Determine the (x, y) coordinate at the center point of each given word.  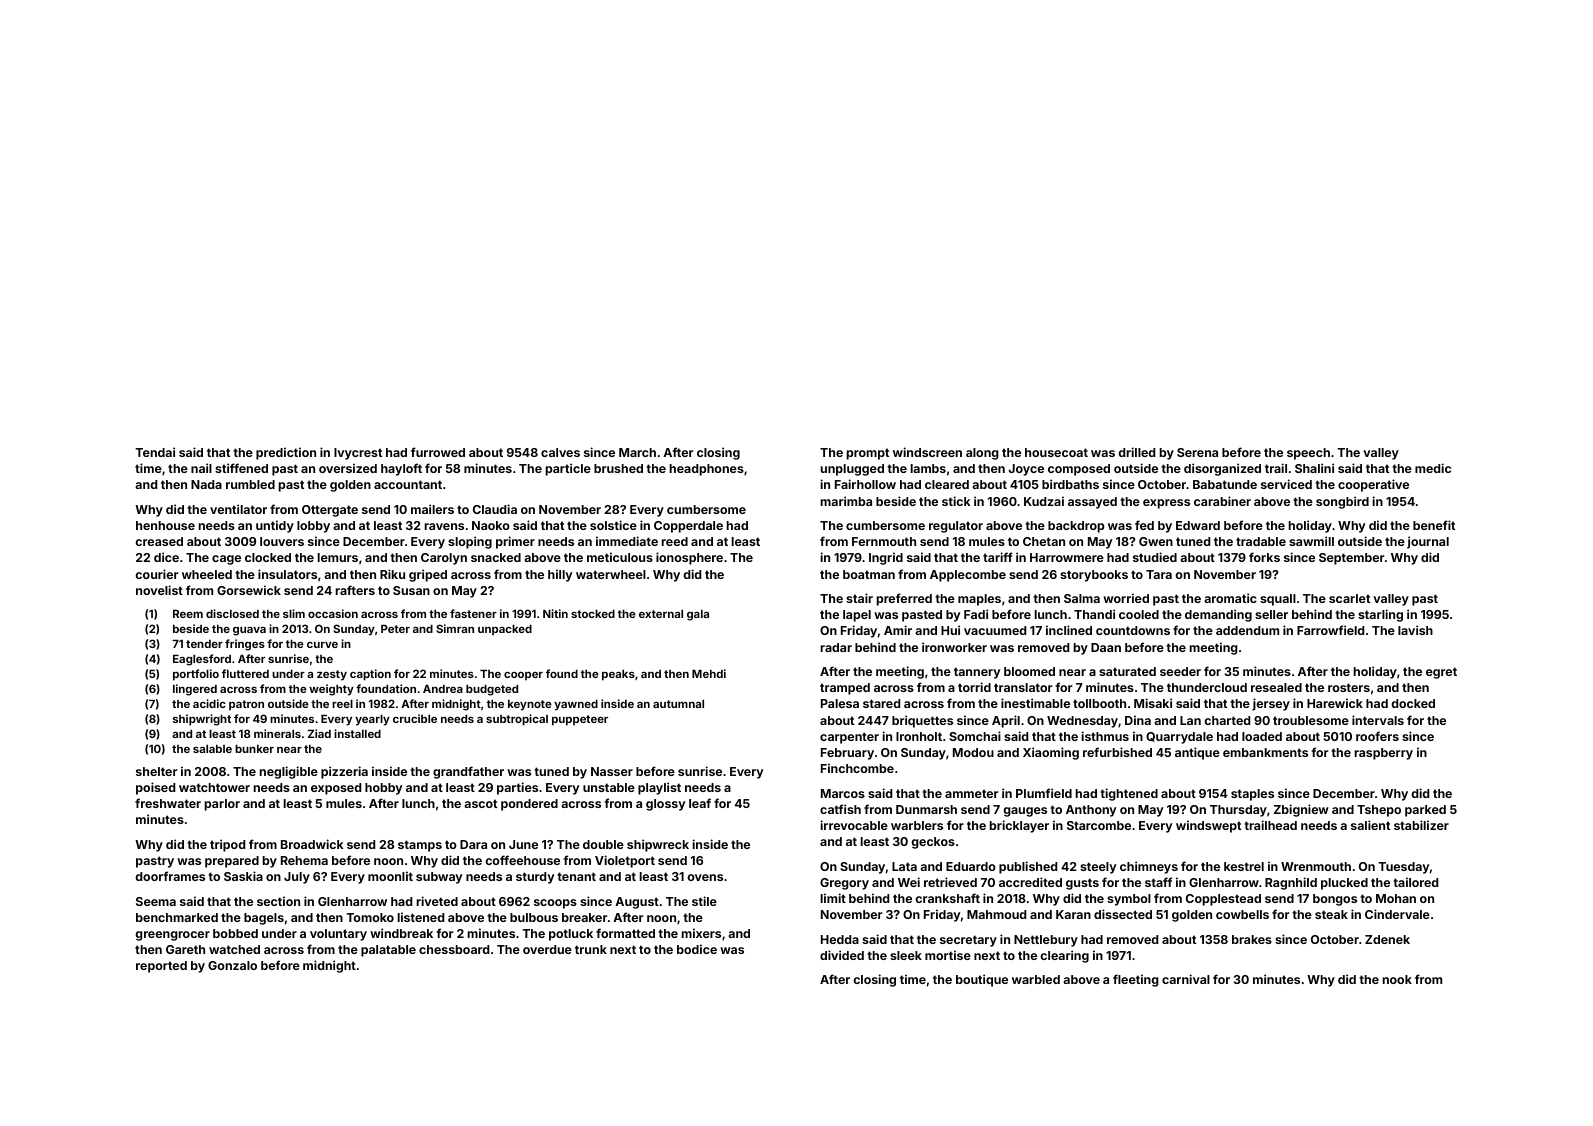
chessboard (454, 949)
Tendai (155, 452)
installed (357, 733)
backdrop (1076, 527)
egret (1441, 673)
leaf (700, 803)
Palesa (840, 703)
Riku (392, 574)
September (1351, 559)
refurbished (1117, 752)
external (661, 614)
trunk (591, 949)
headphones (707, 470)
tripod (227, 845)
